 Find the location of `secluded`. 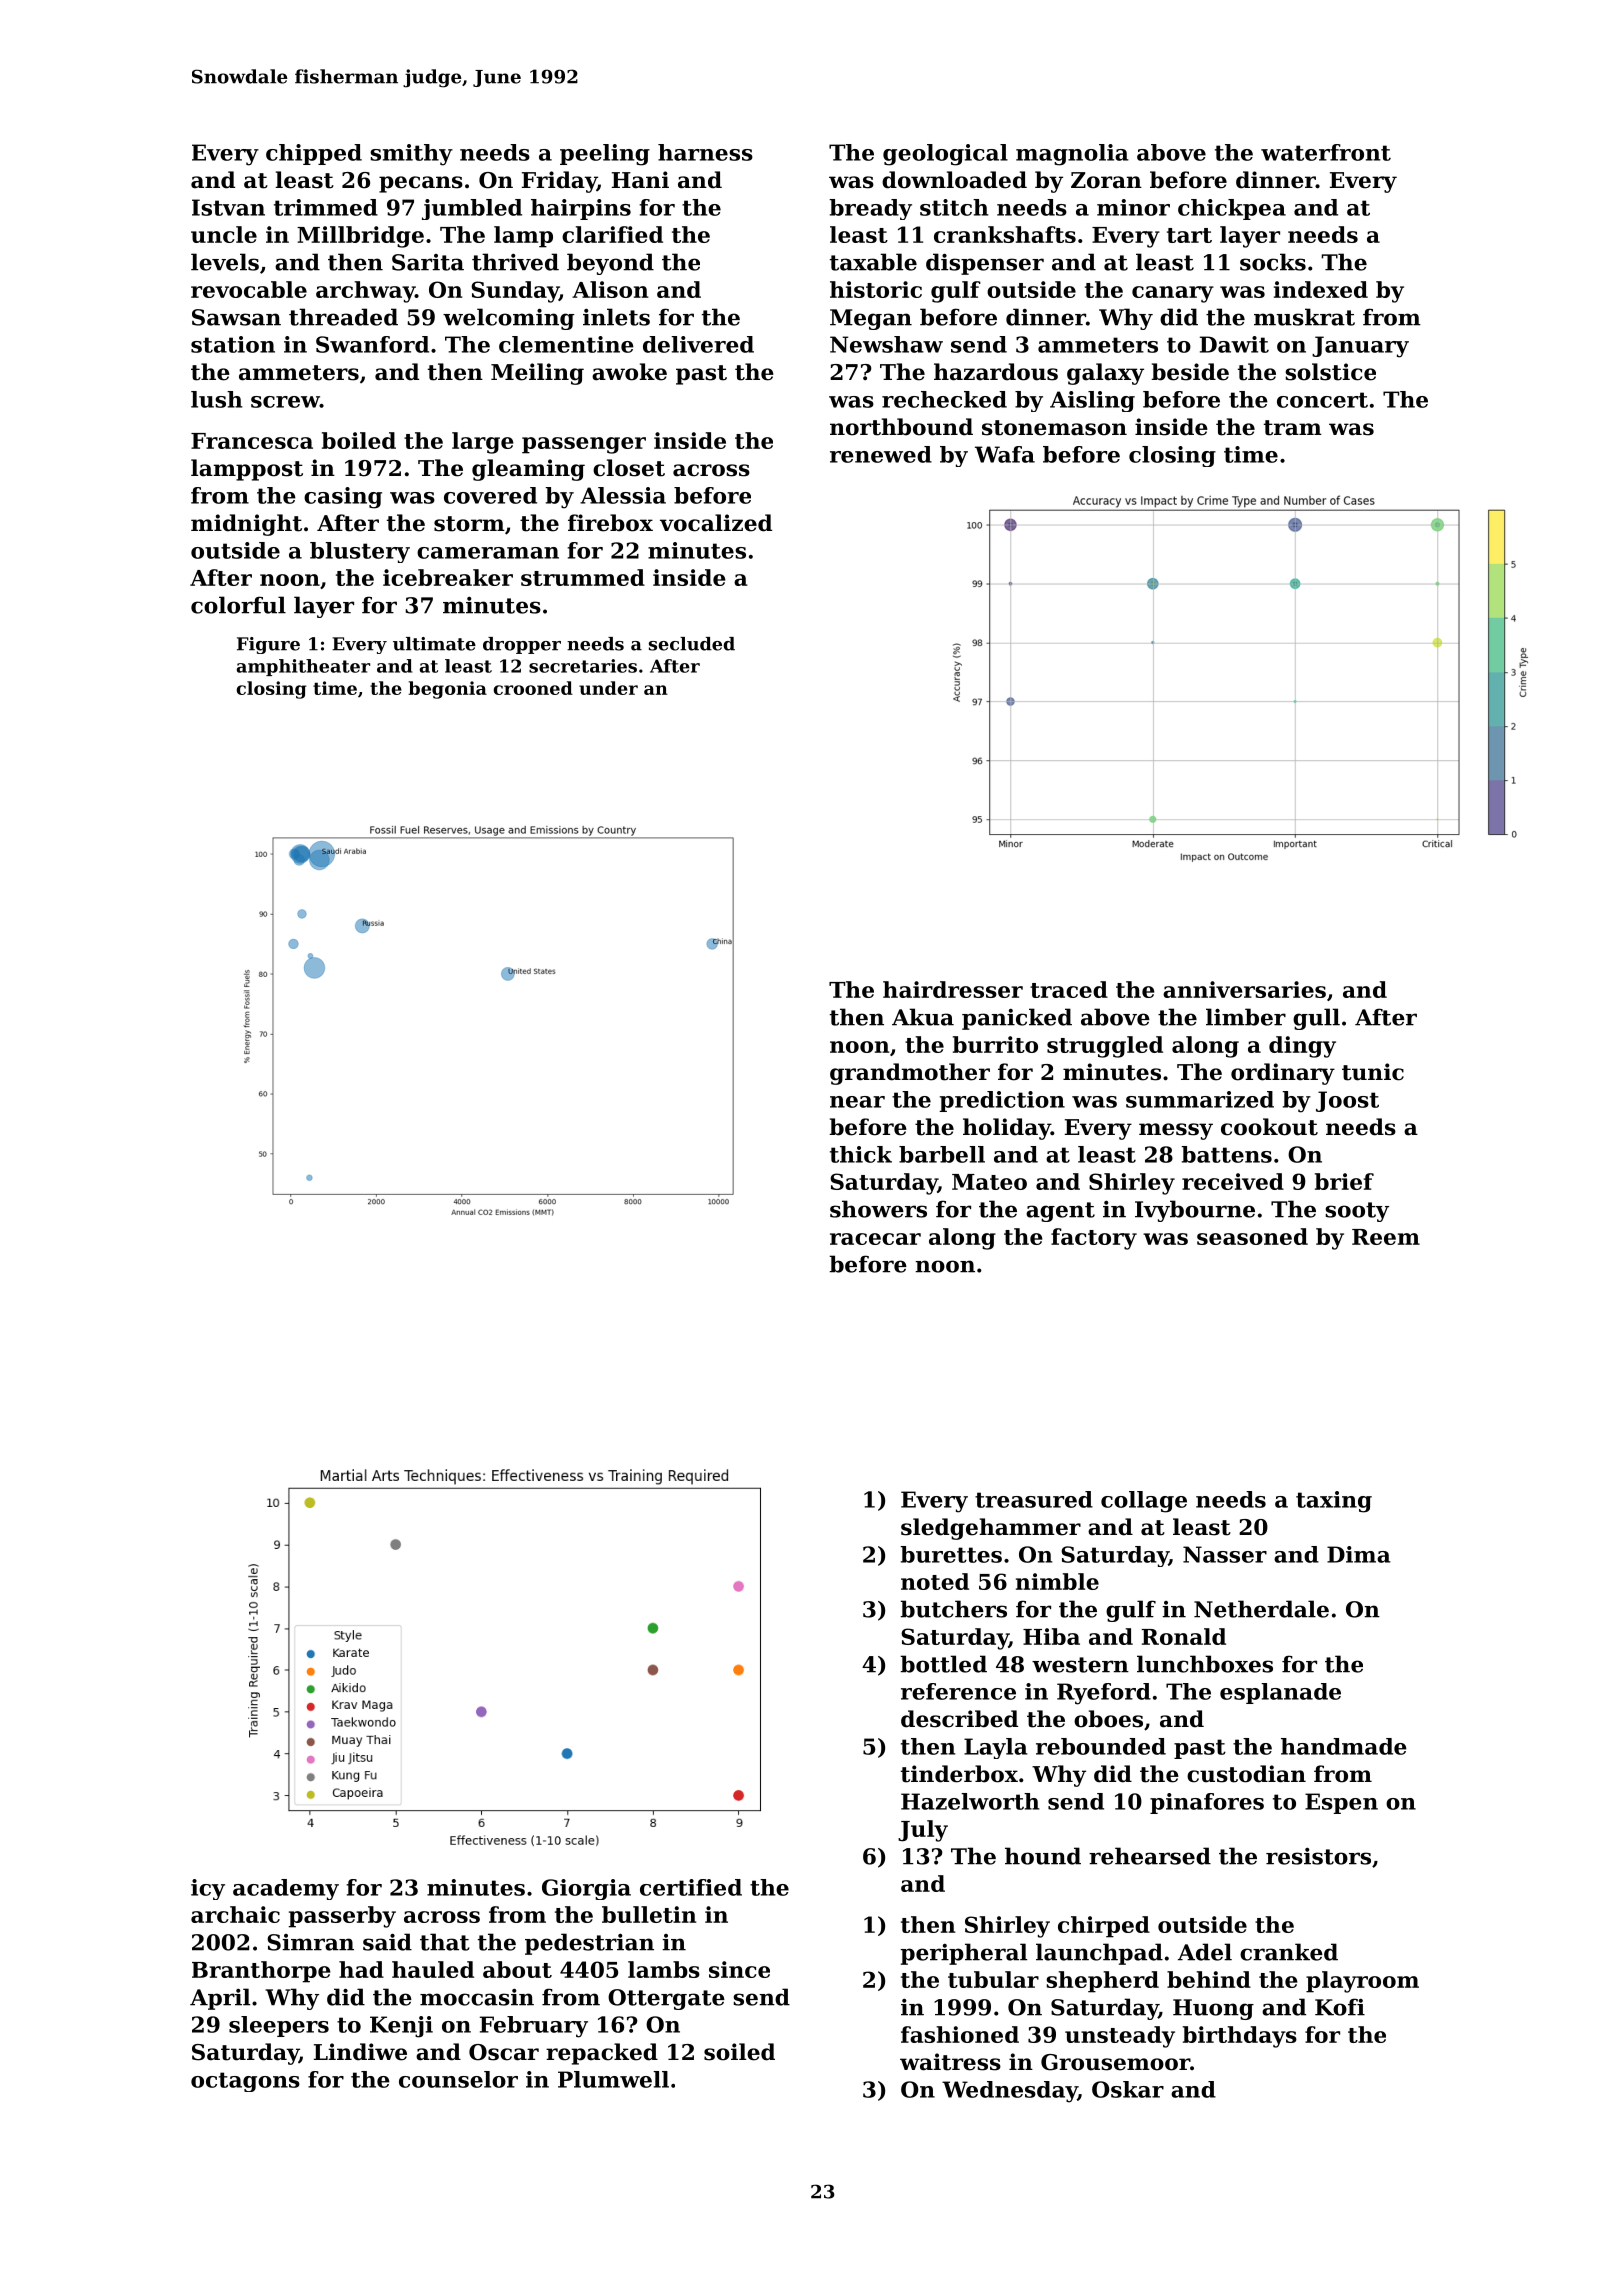

secluded is located at coordinates (692, 644).
